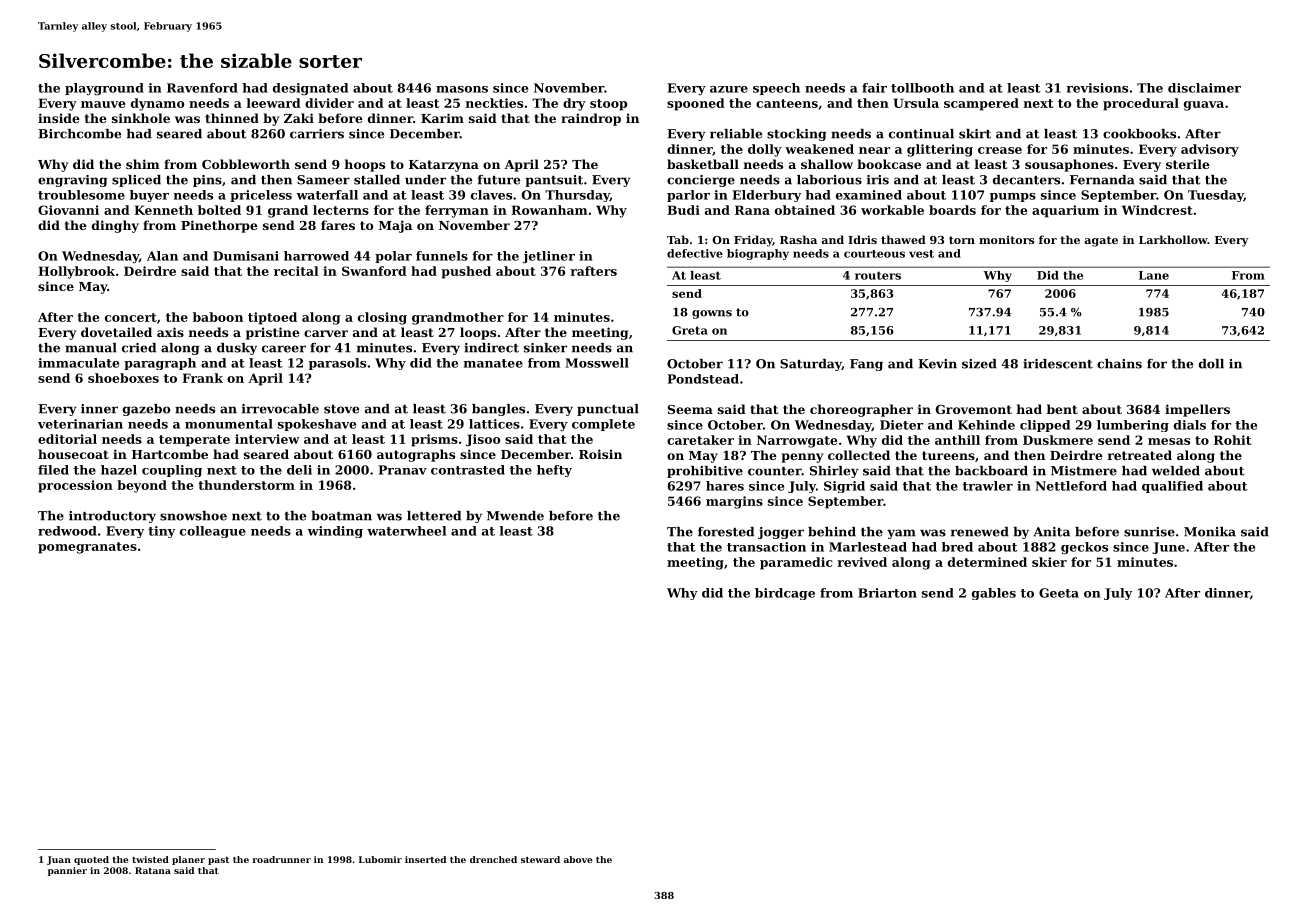  I want to click on above, so click(578, 859).
